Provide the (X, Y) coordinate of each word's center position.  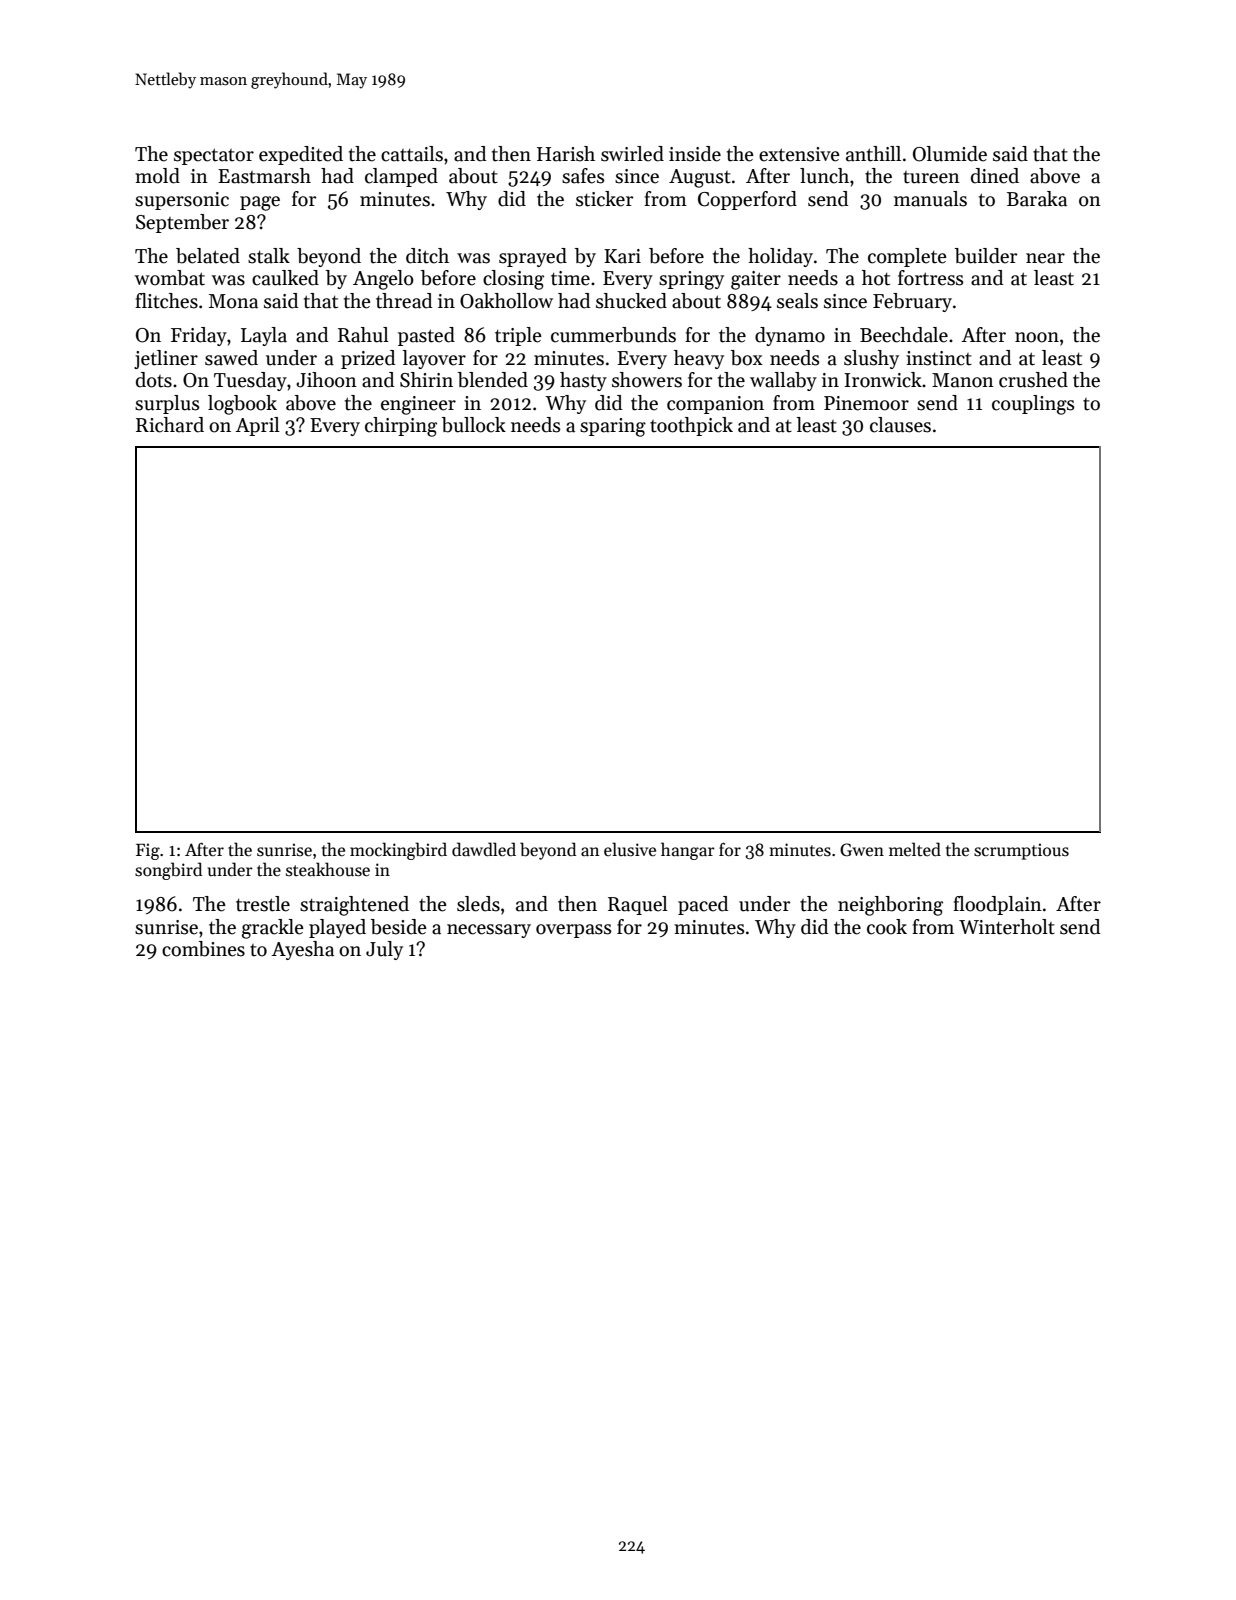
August (700, 178)
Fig (148, 851)
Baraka (1037, 199)
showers (647, 380)
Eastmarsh (264, 176)
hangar (688, 851)
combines (203, 949)
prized (368, 359)
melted (915, 849)
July (384, 950)
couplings (1033, 405)
